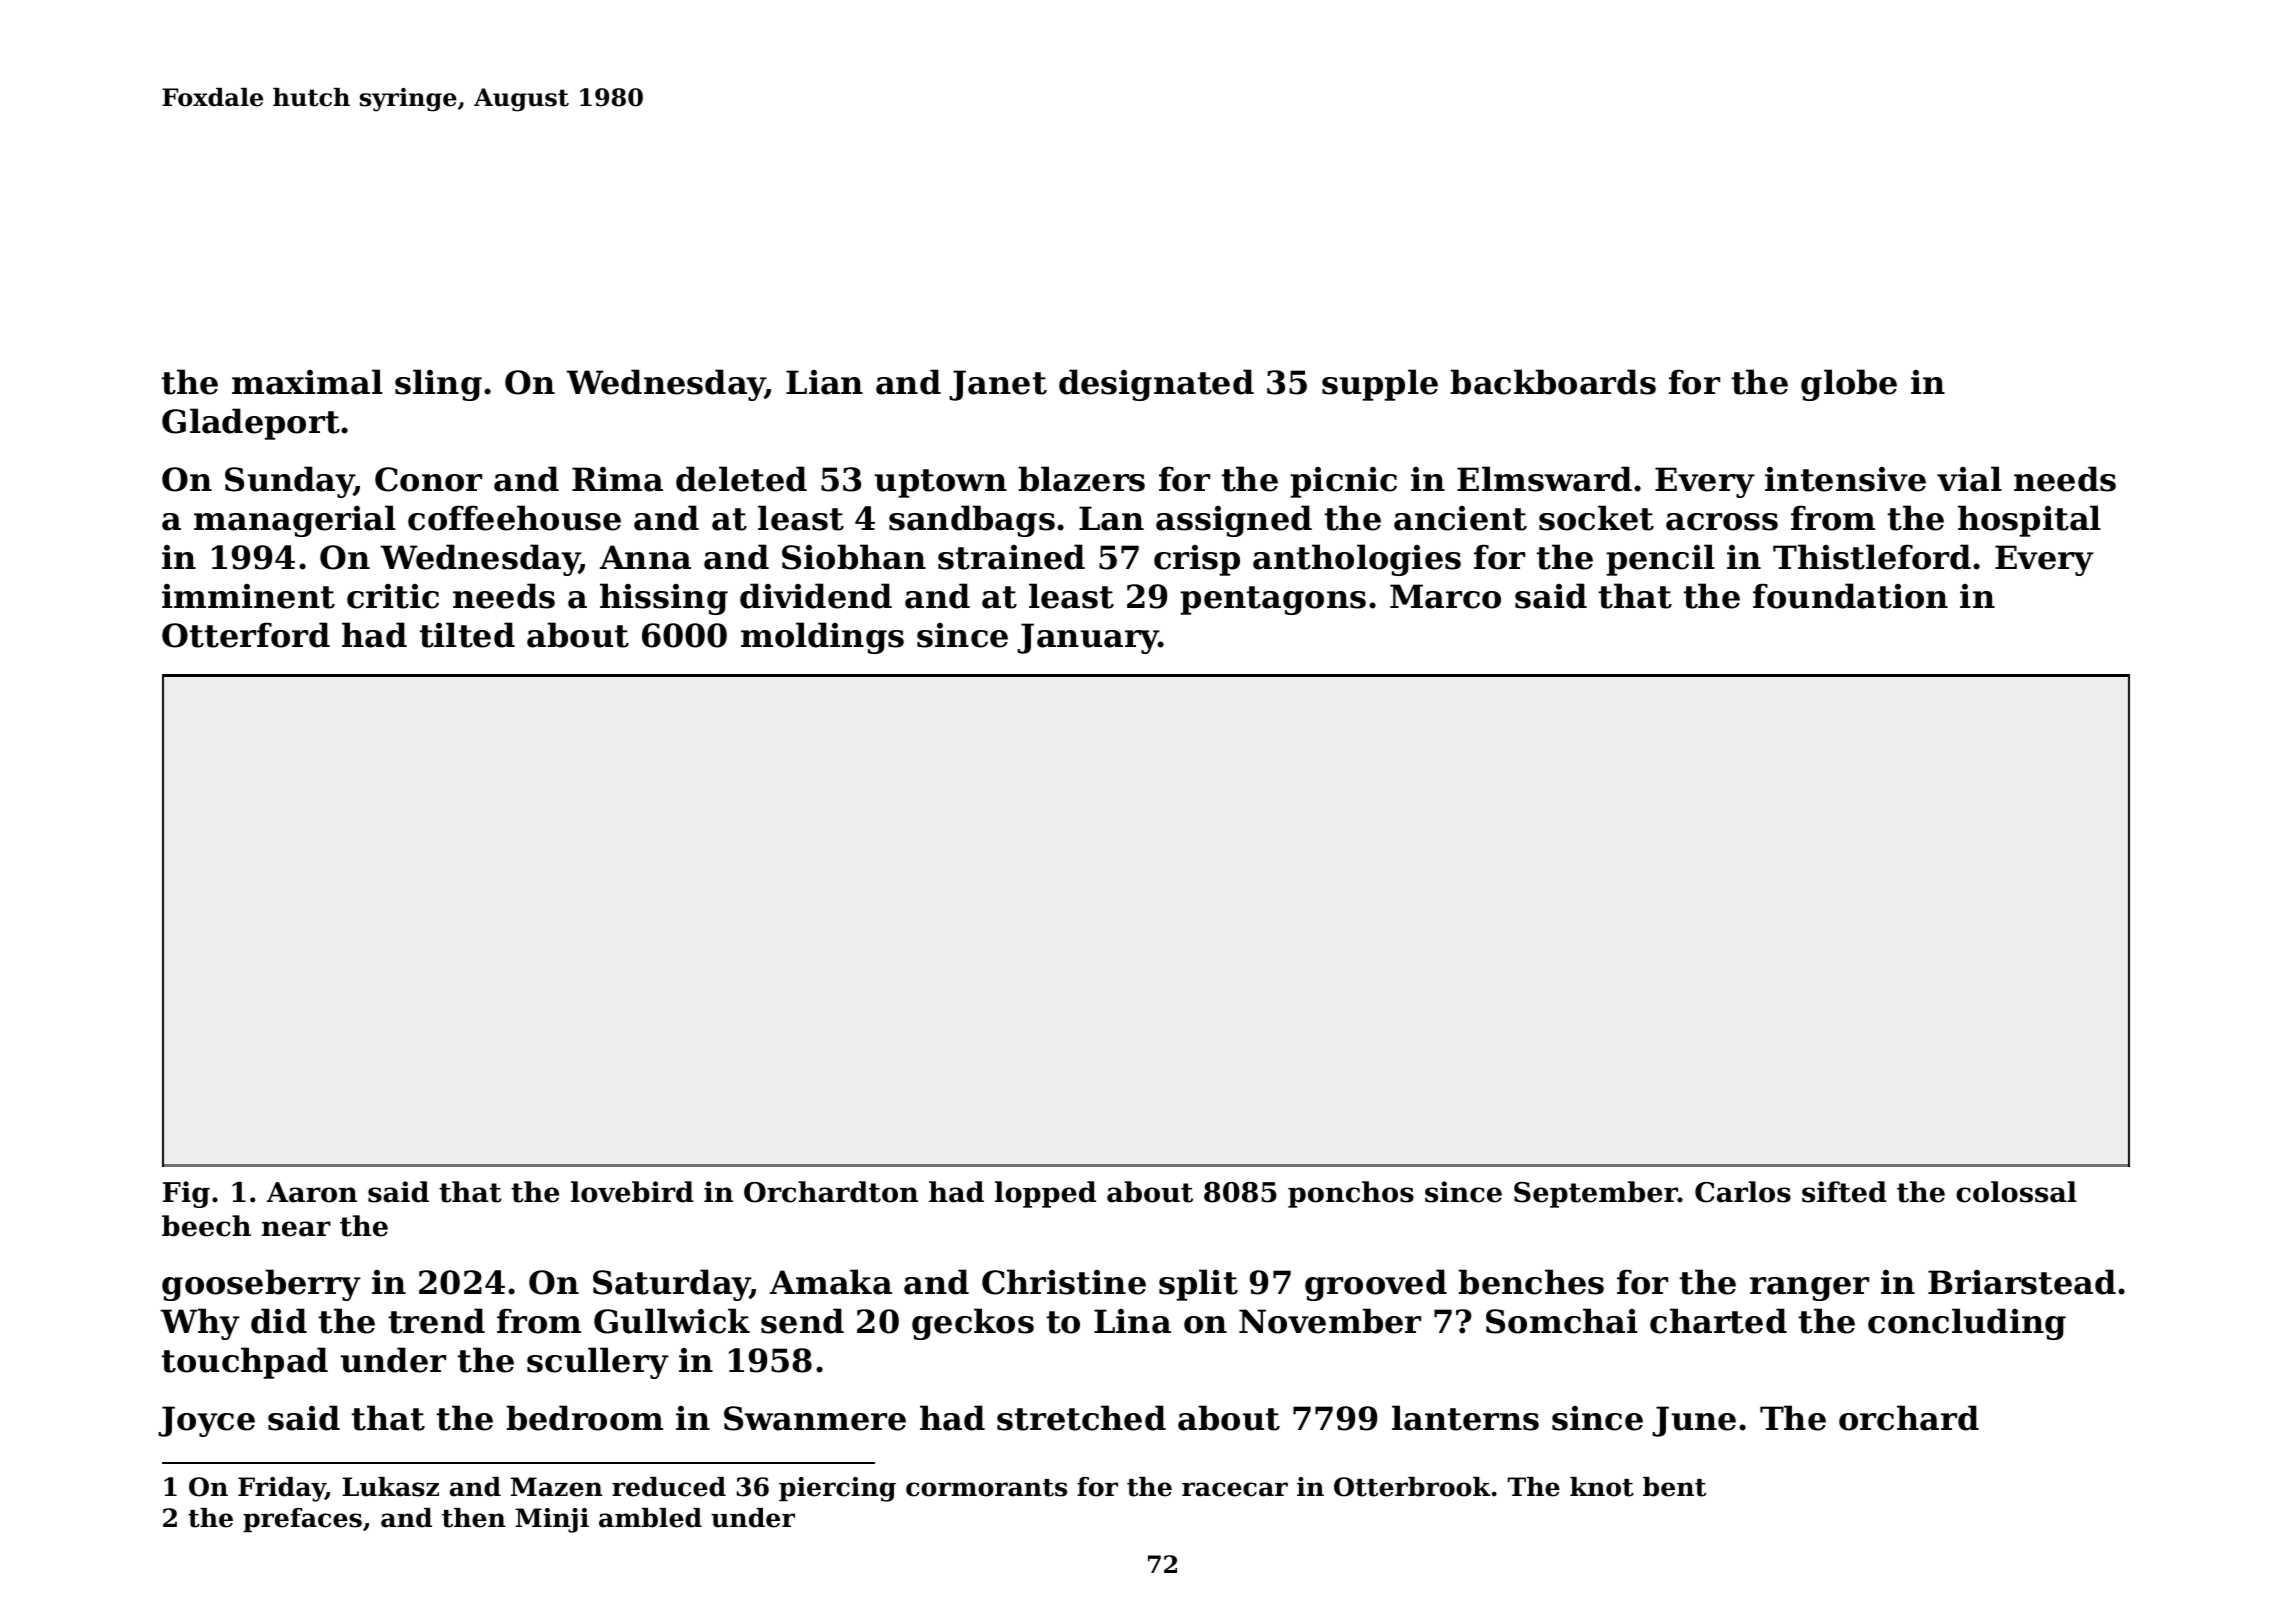 This screenshot has height=1620, width=2292. What do you see at coordinates (1850, 596) in the screenshot?
I see `foundation` at bounding box center [1850, 596].
